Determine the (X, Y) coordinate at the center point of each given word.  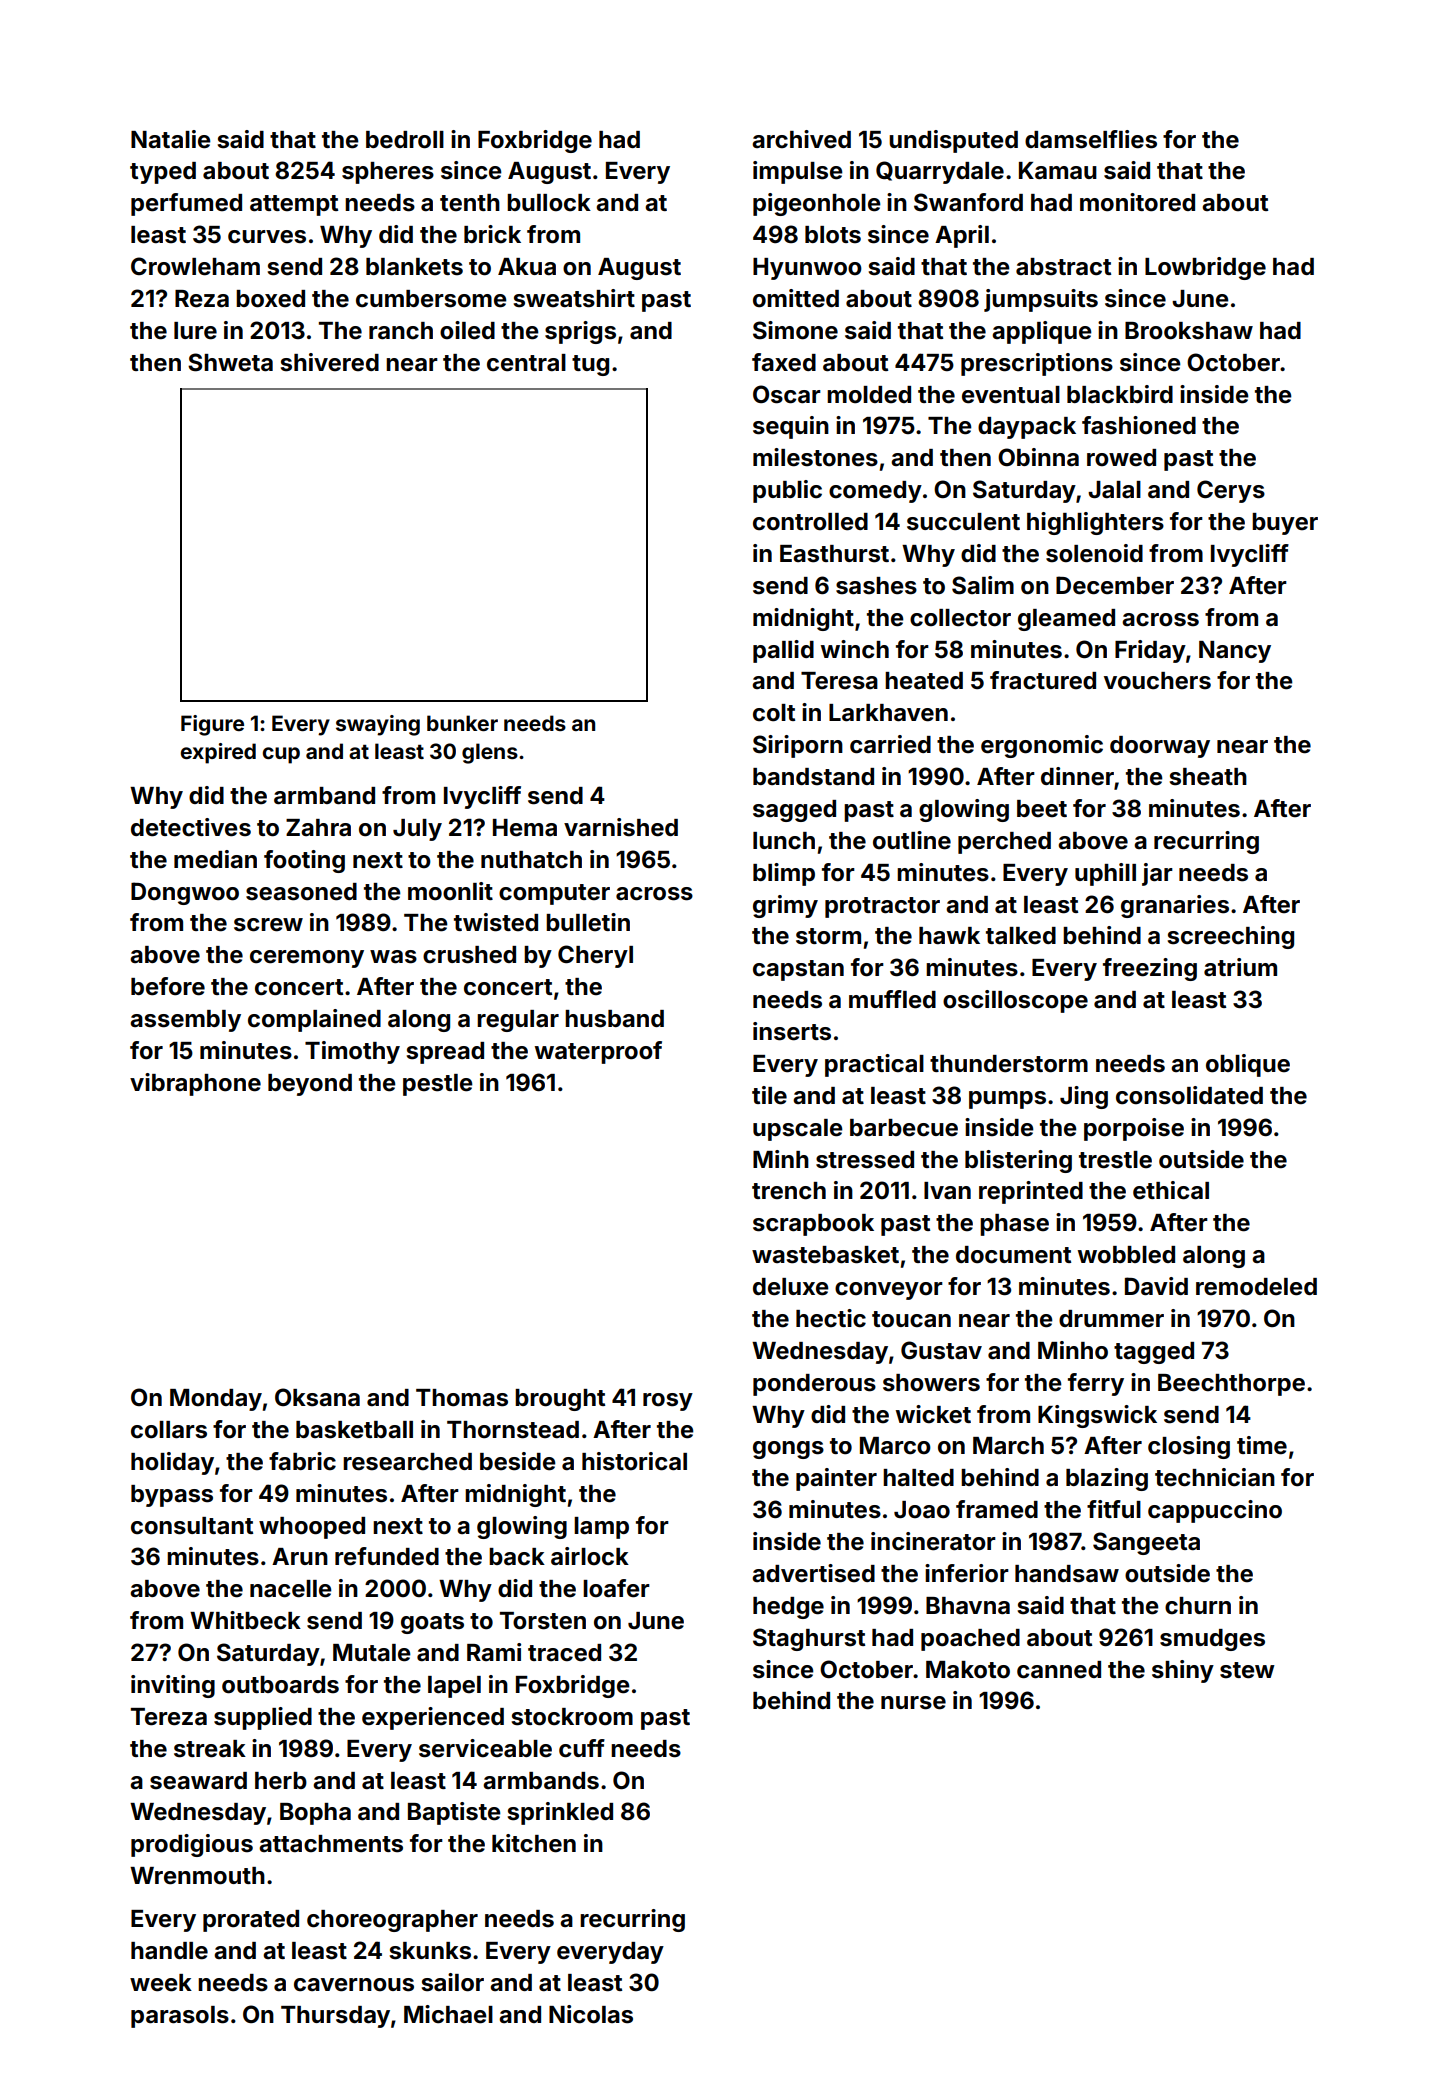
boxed (270, 299)
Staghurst (809, 1639)
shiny (1183, 1671)
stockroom (572, 1717)
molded (869, 395)
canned (1059, 1670)
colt (774, 713)
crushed (469, 955)
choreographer (392, 1921)
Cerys (1231, 491)
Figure (212, 725)
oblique (1248, 1065)
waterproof (598, 1052)
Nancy (1235, 652)
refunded (387, 1556)
